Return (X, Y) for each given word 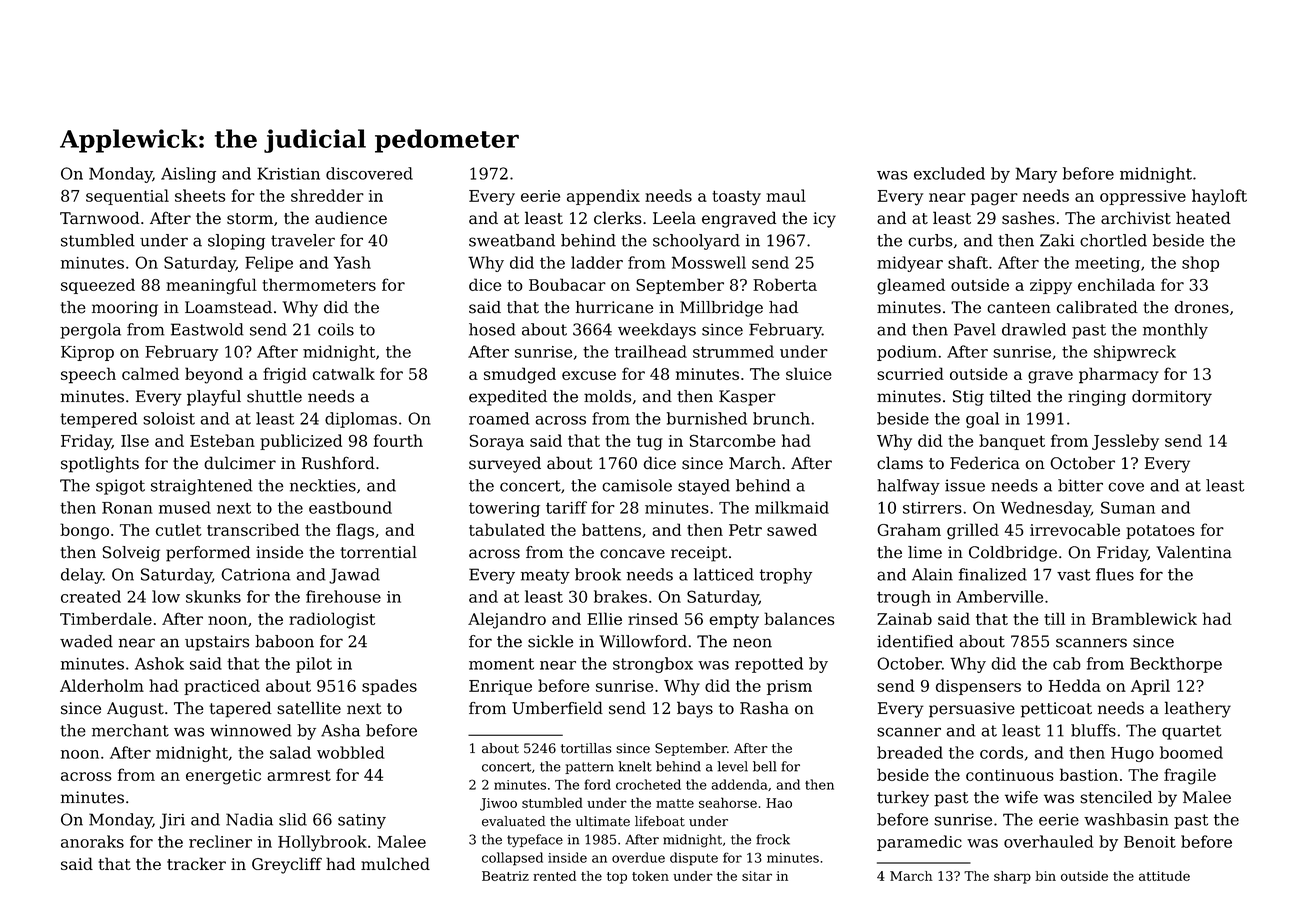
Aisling (188, 175)
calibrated (1097, 307)
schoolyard (696, 242)
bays (695, 709)
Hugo (1132, 754)
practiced (222, 687)
